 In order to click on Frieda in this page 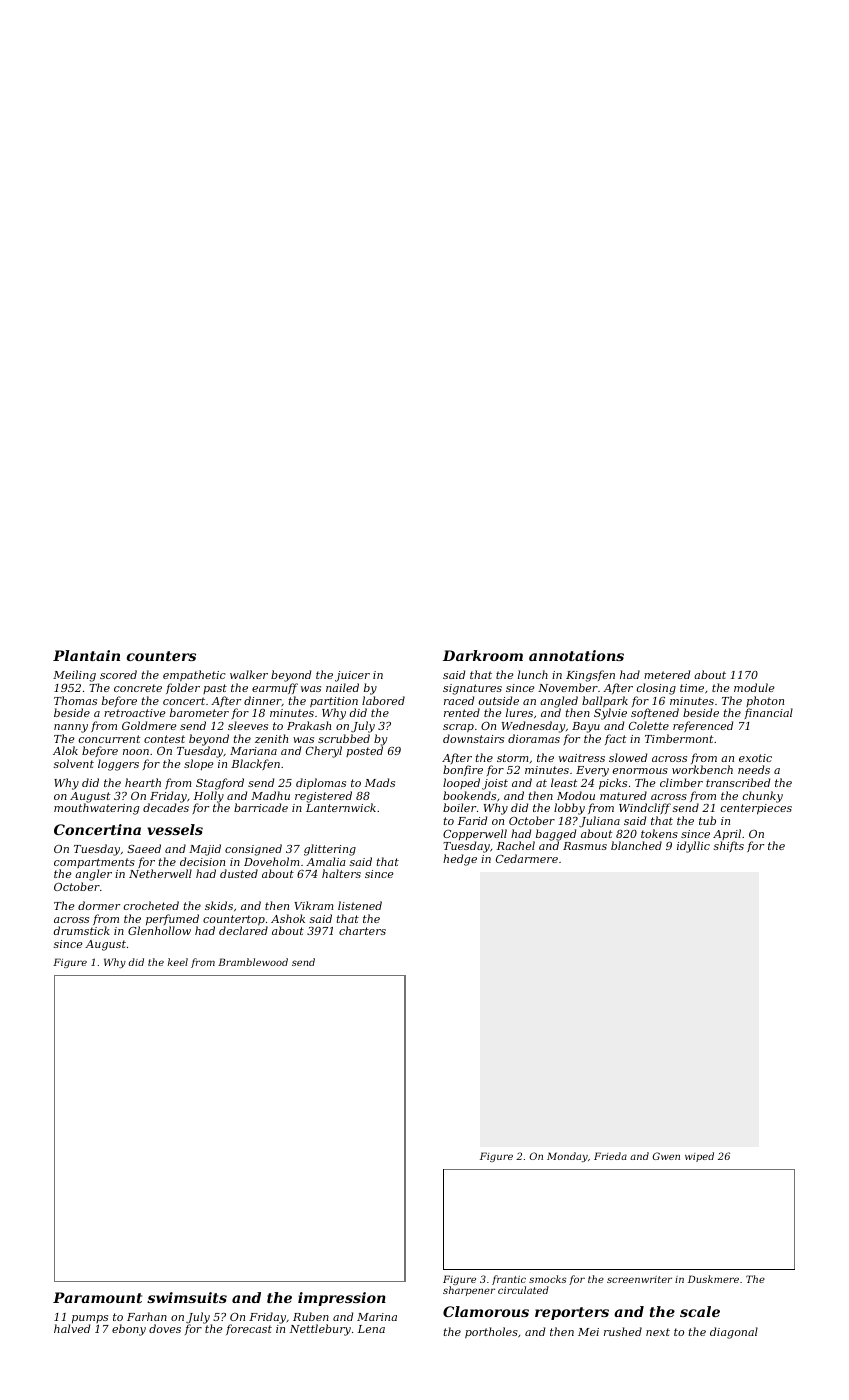, I will do `click(610, 1156)`.
